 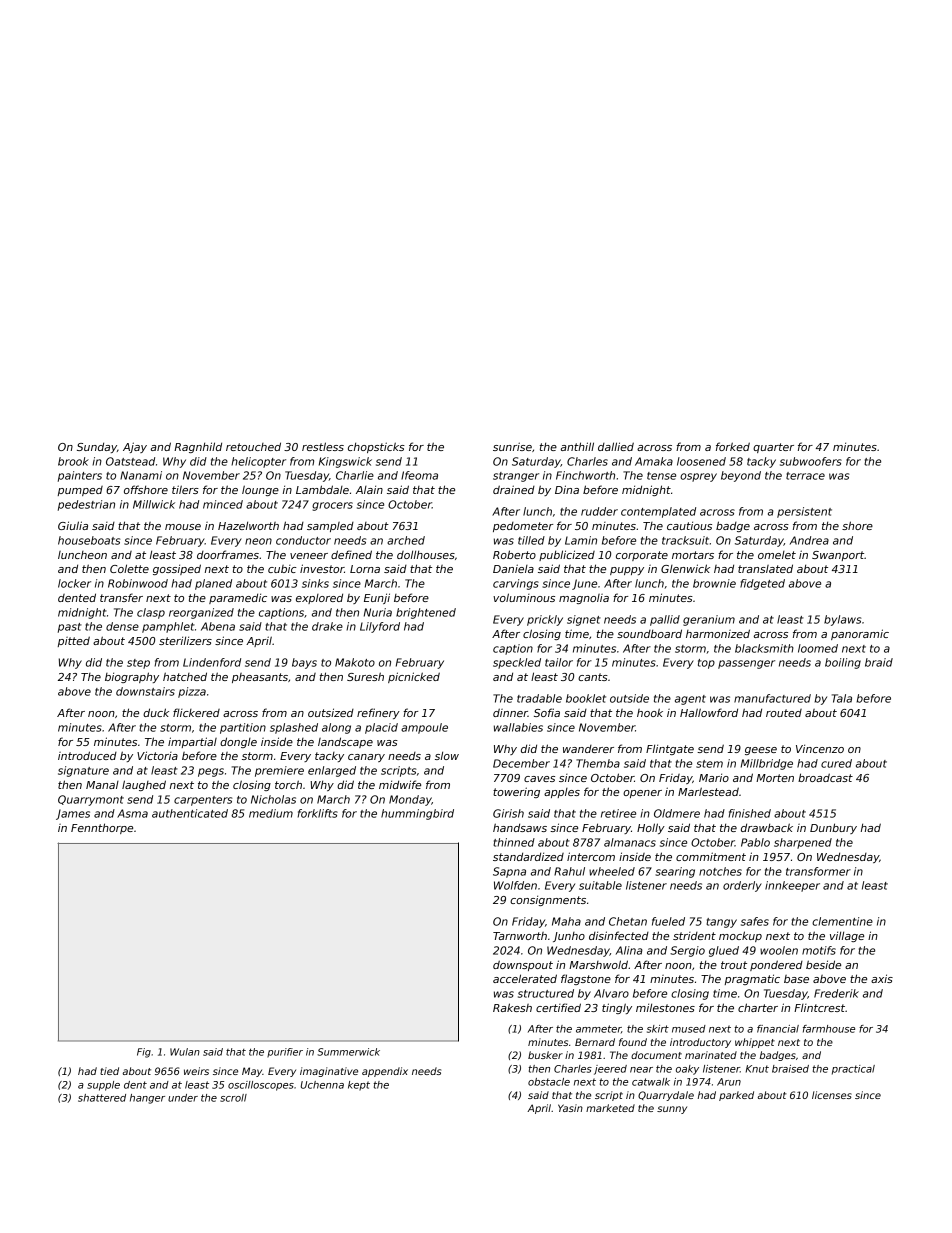 What do you see at coordinates (547, 712) in the screenshot?
I see `Sofia` at bounding box center [547, 712].
